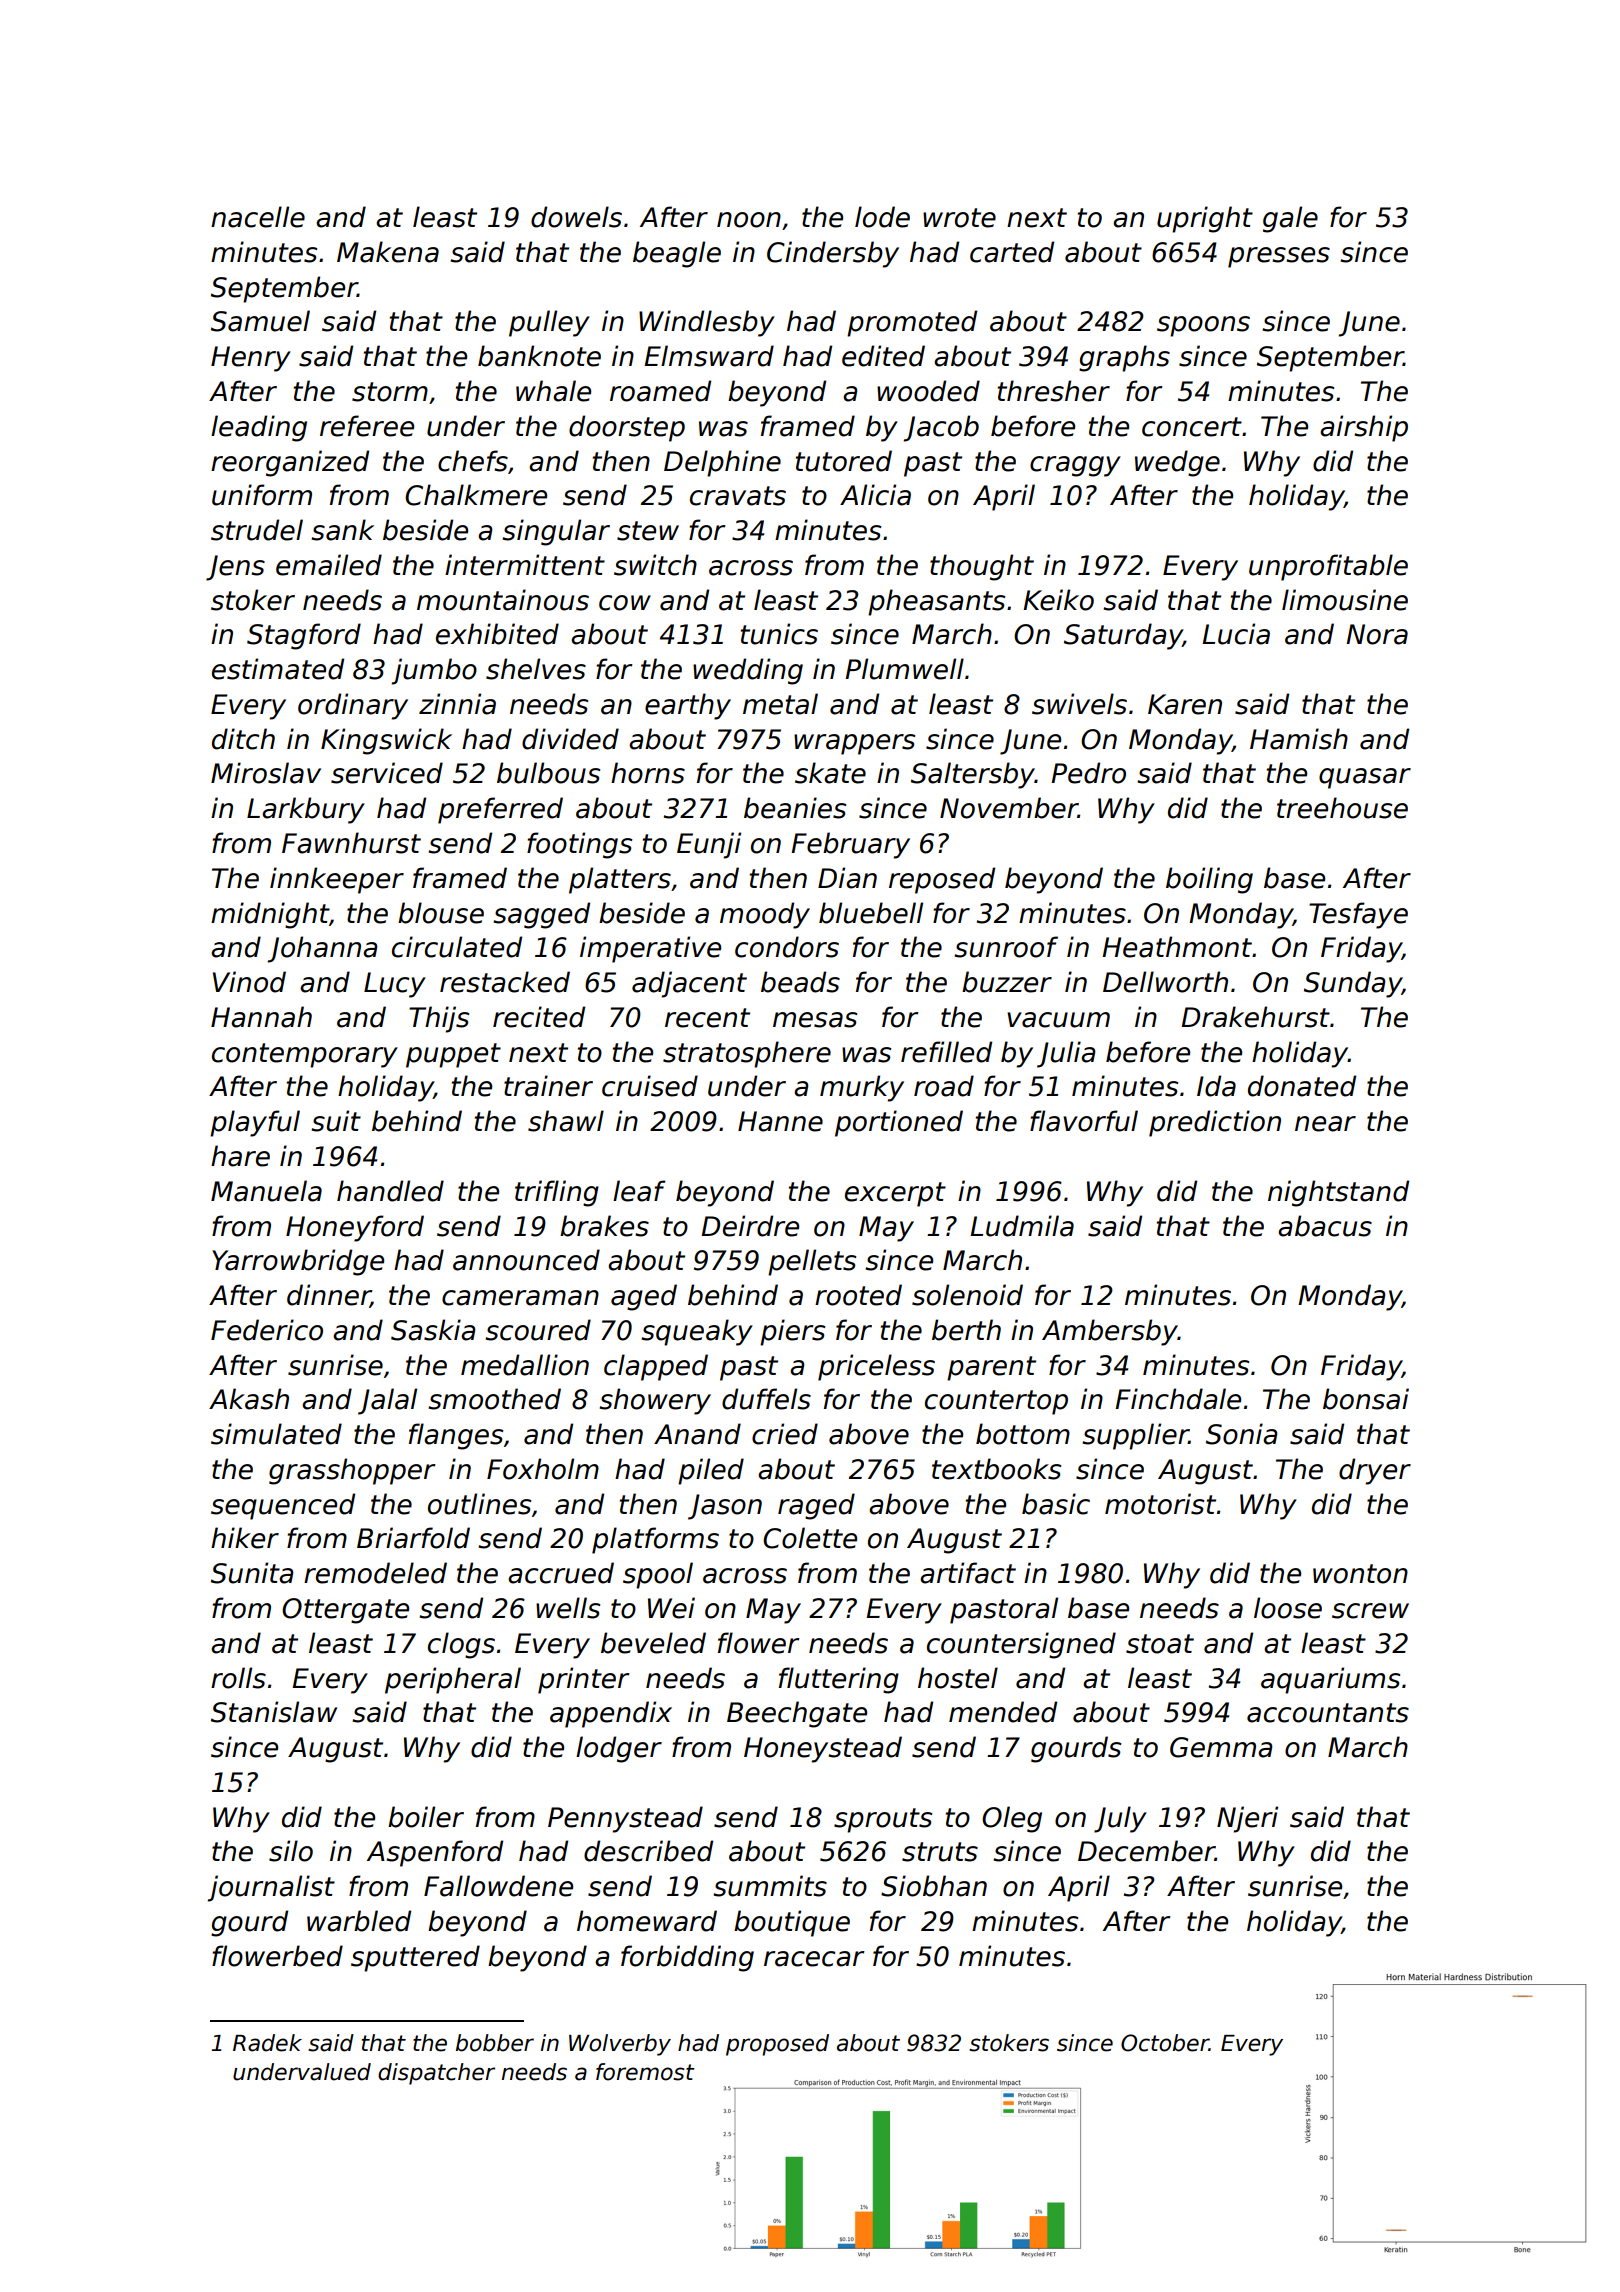  I want to click on screw, so click(1370, 1611).
